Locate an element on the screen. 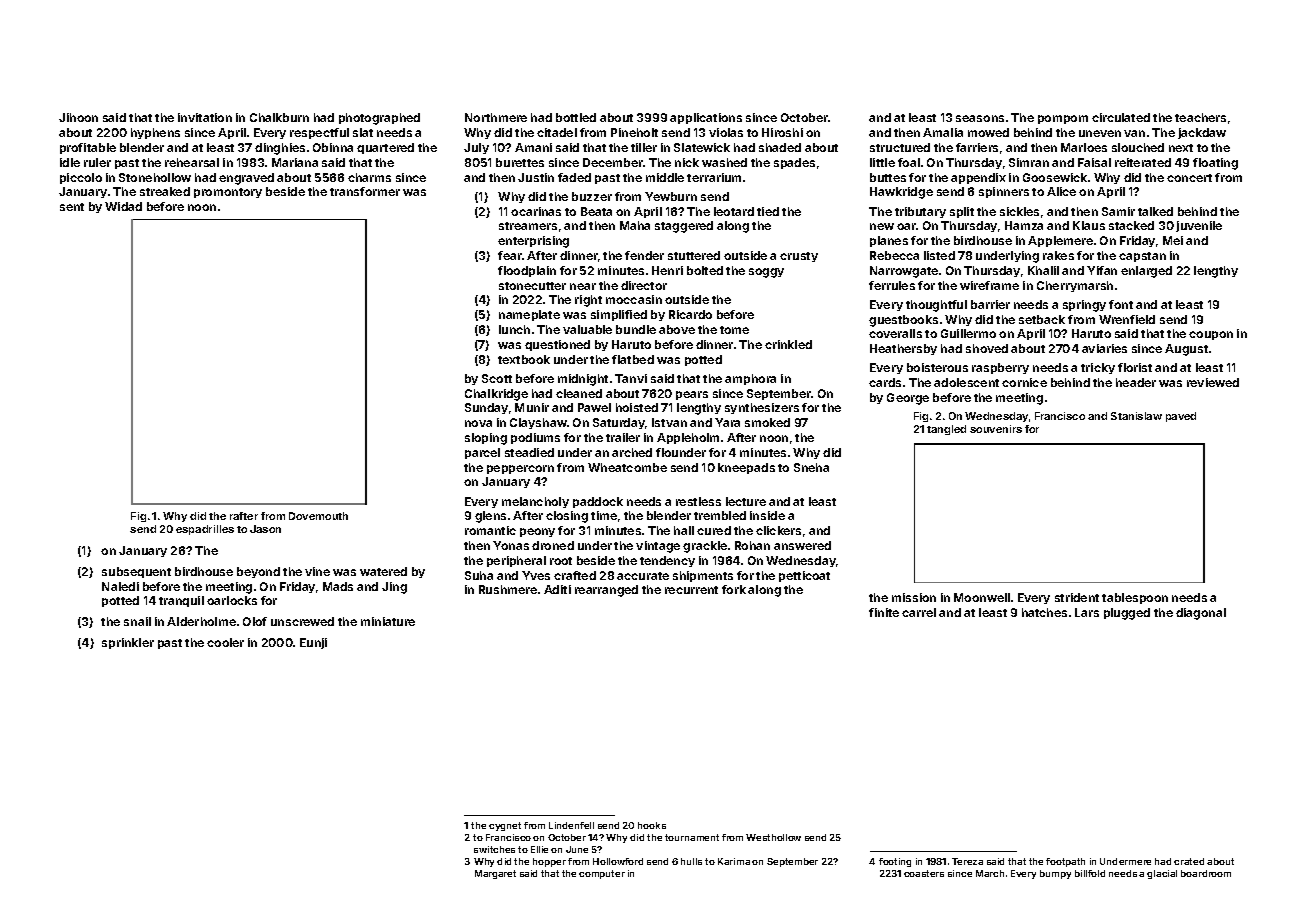 This screenshot has width=1308, height=924. cygnet is located at coordinates (505, 826).
